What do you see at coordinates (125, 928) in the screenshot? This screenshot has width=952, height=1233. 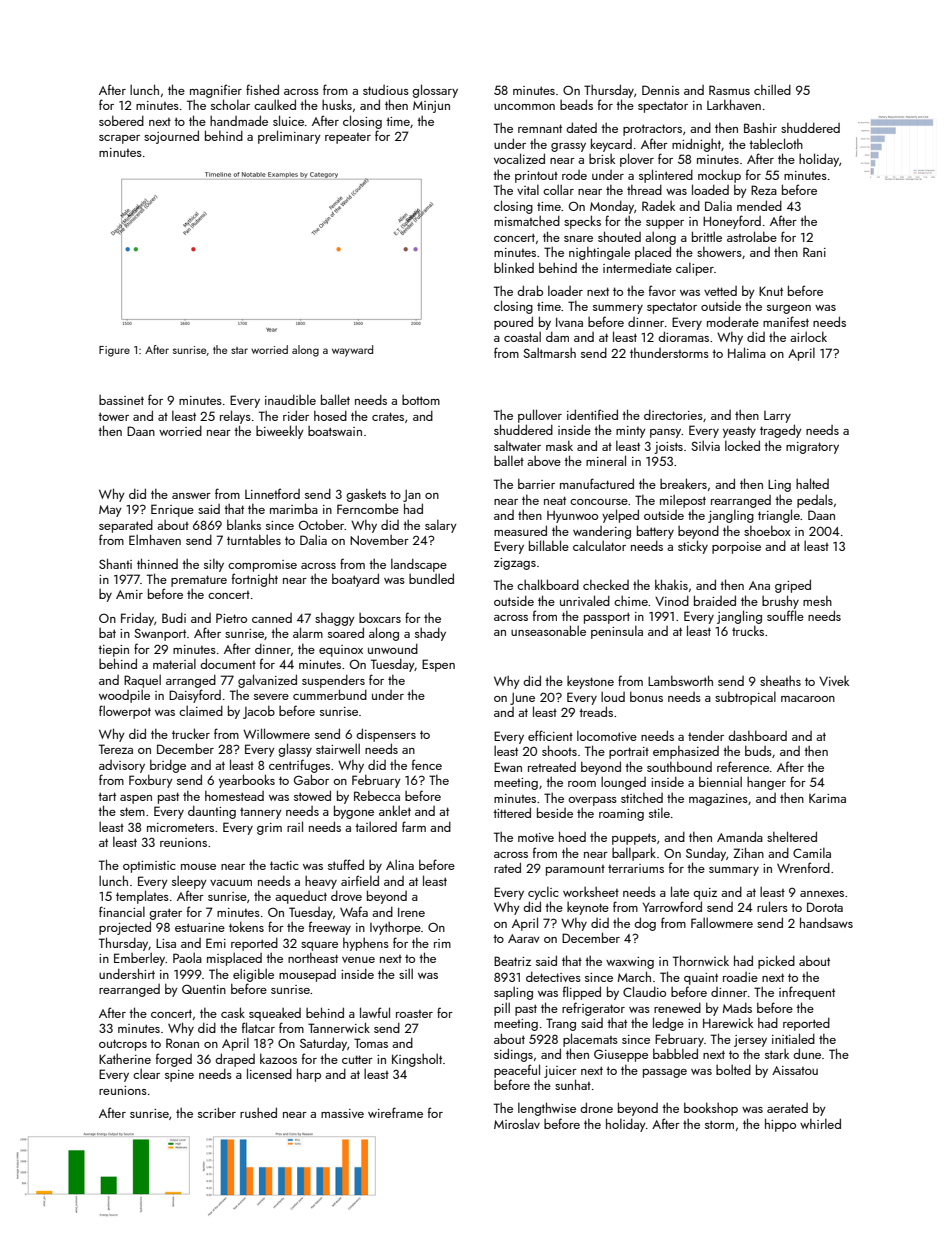 I see `projected` at bounding box center [125, 928].
